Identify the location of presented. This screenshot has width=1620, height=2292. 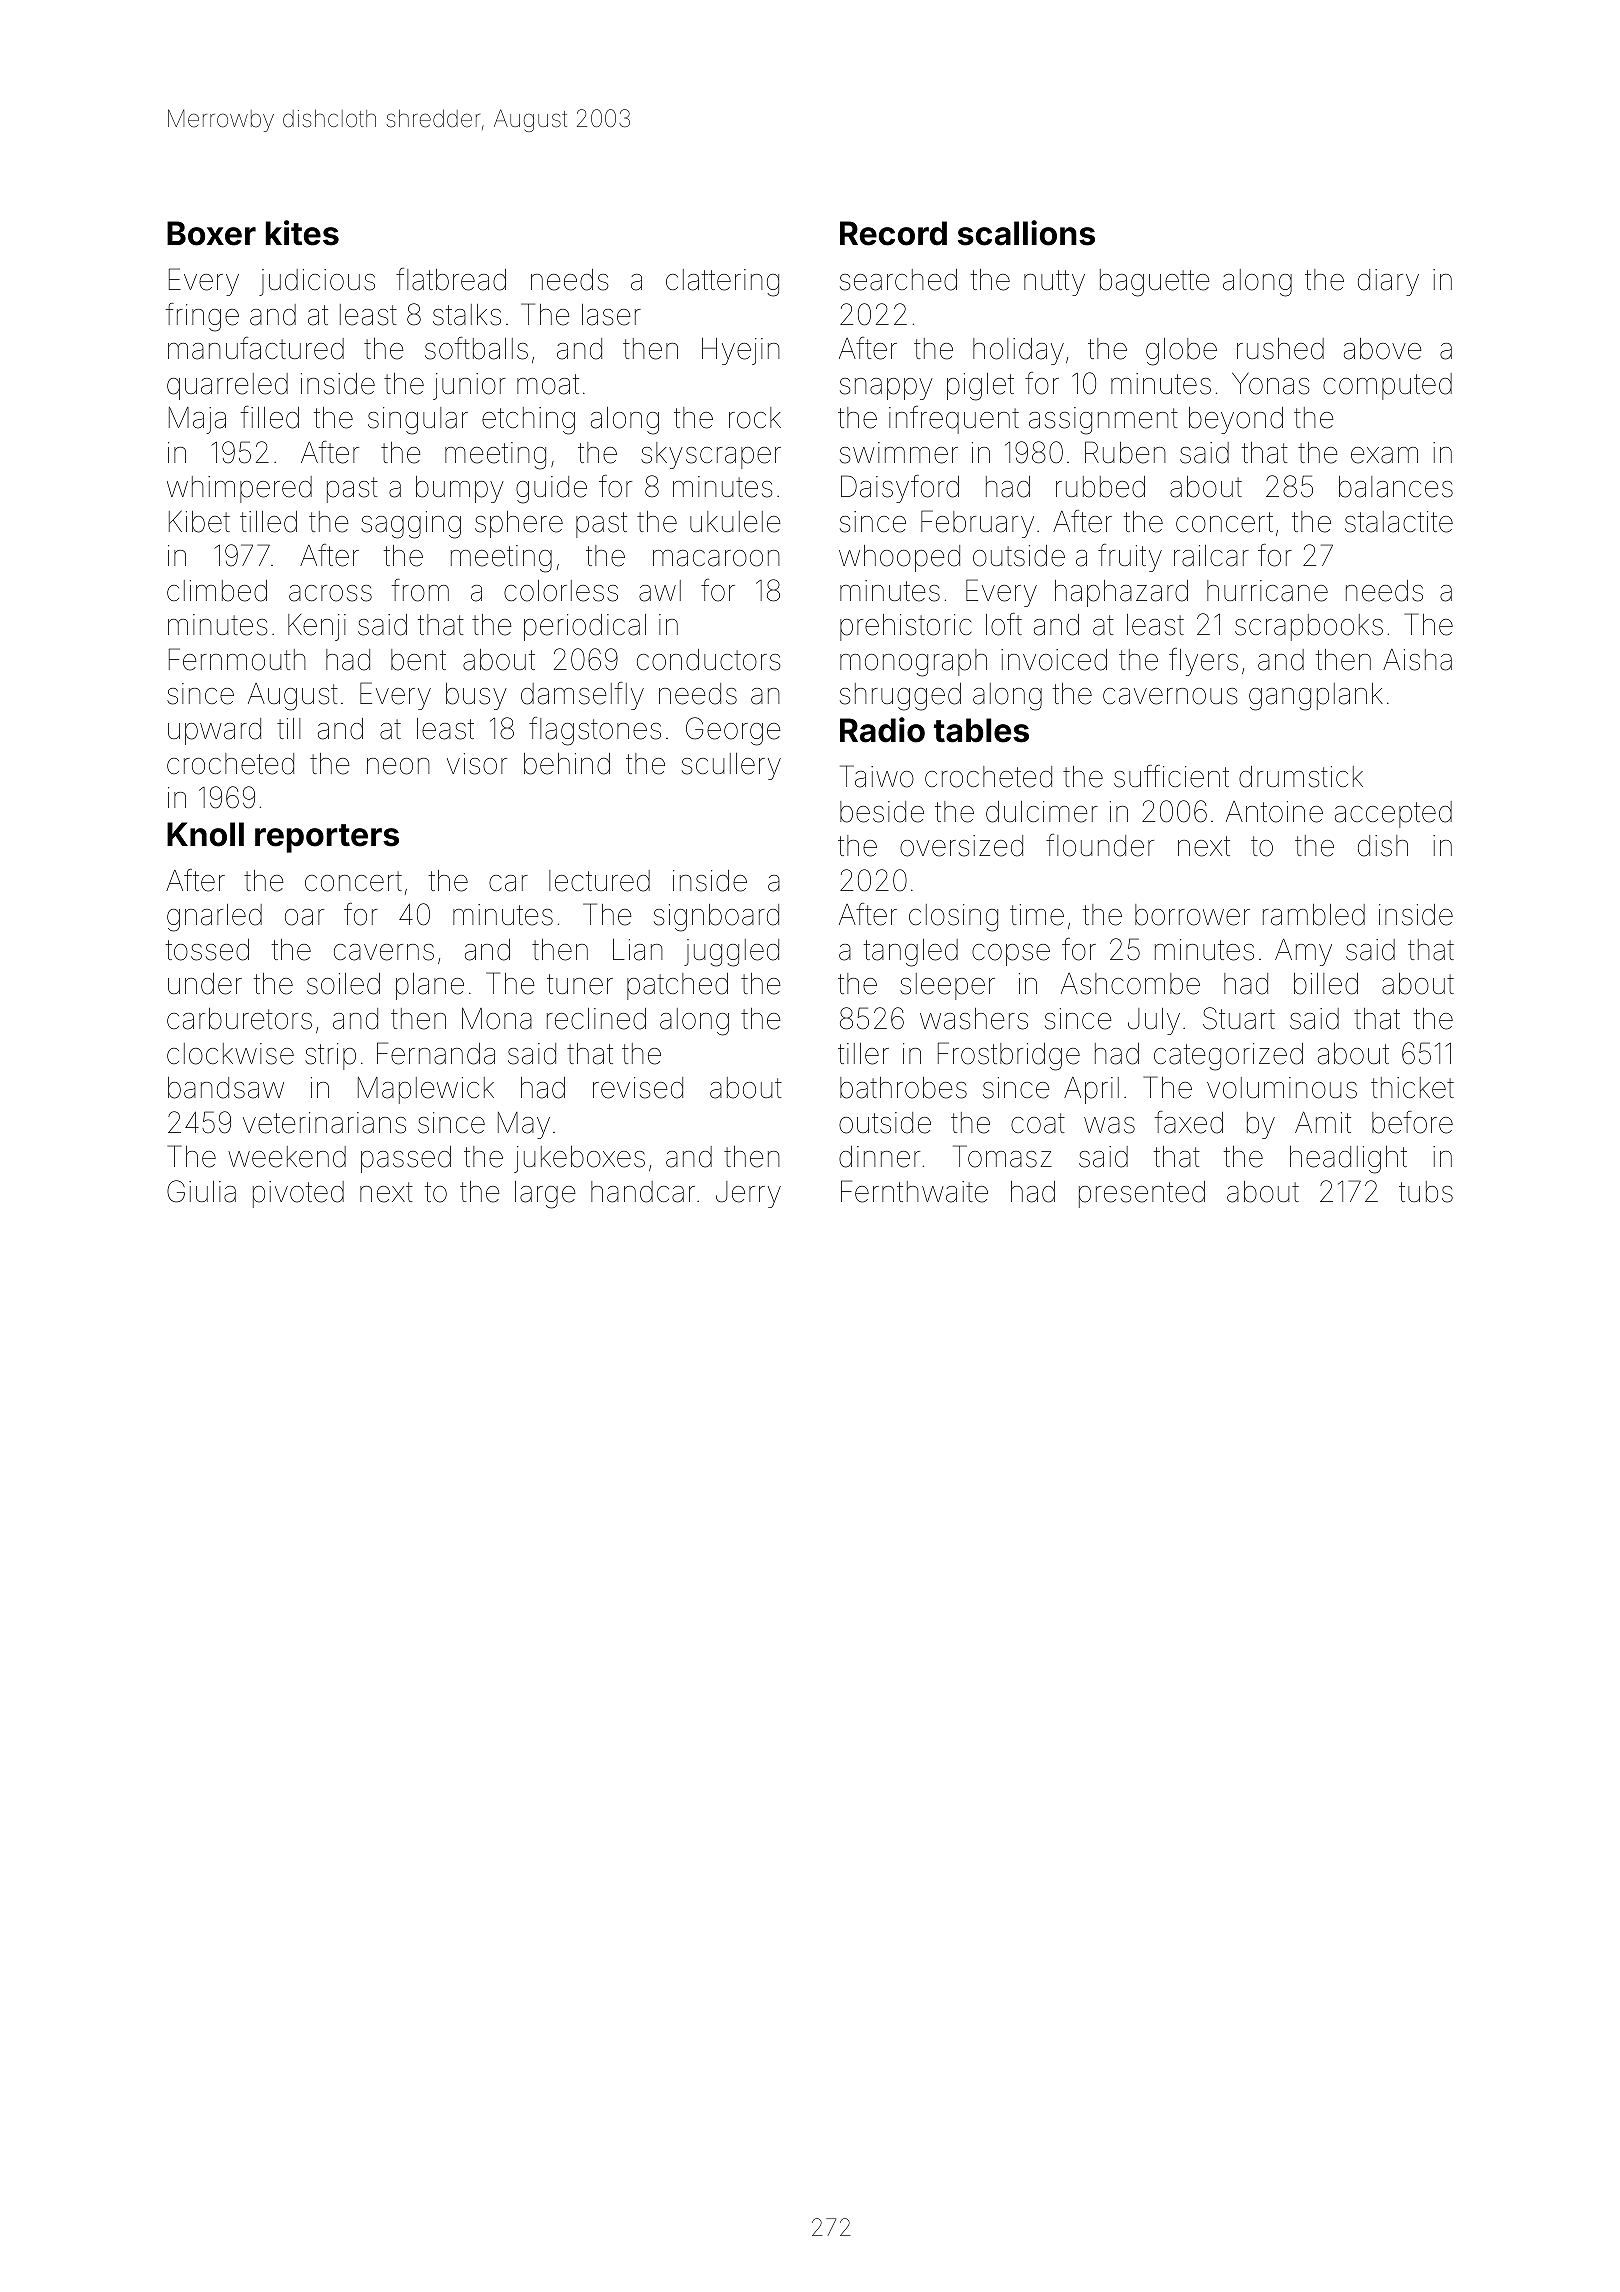
(1142, 1194).
